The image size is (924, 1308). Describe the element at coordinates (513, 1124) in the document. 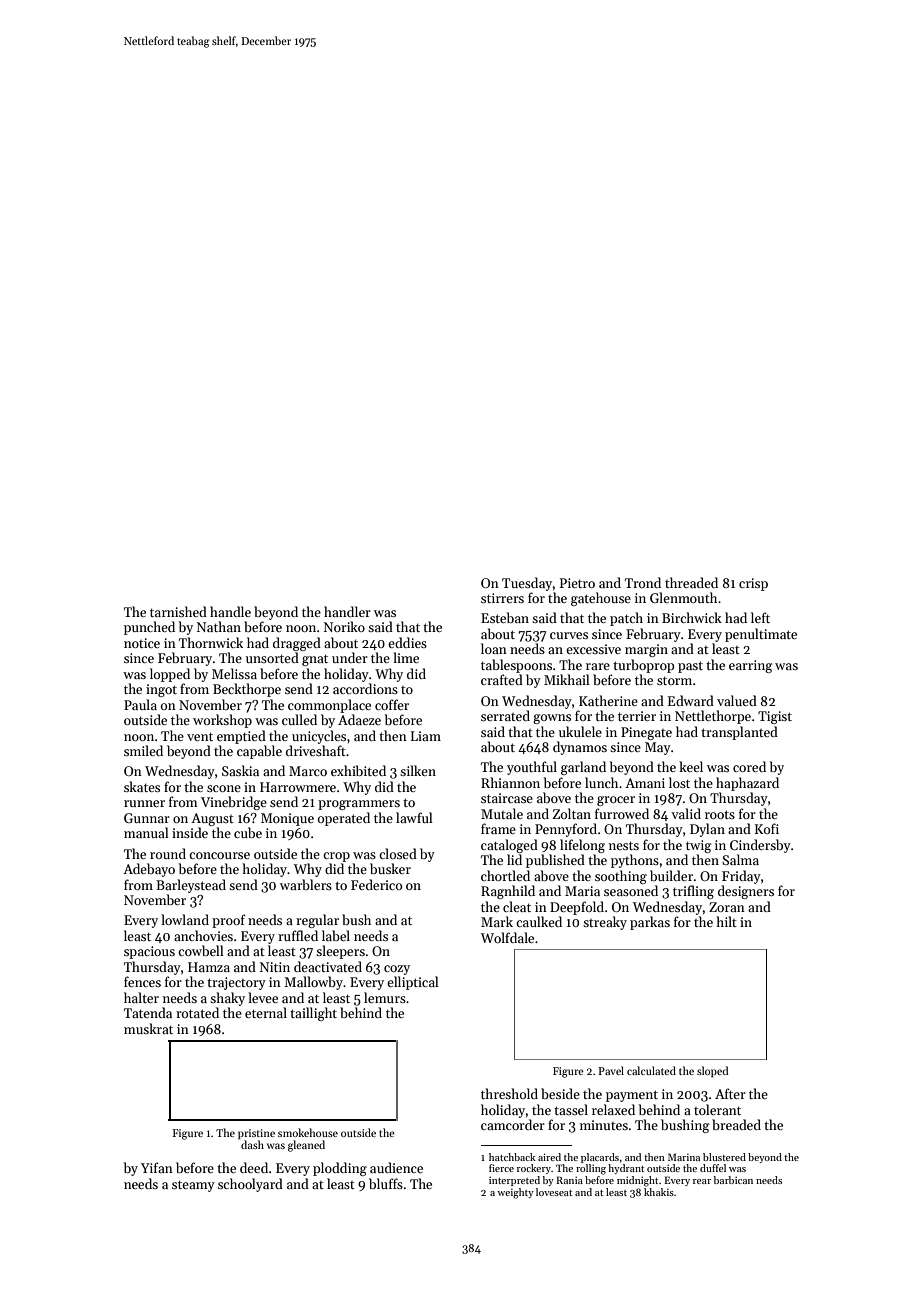

I see `camcorder` at that location.
